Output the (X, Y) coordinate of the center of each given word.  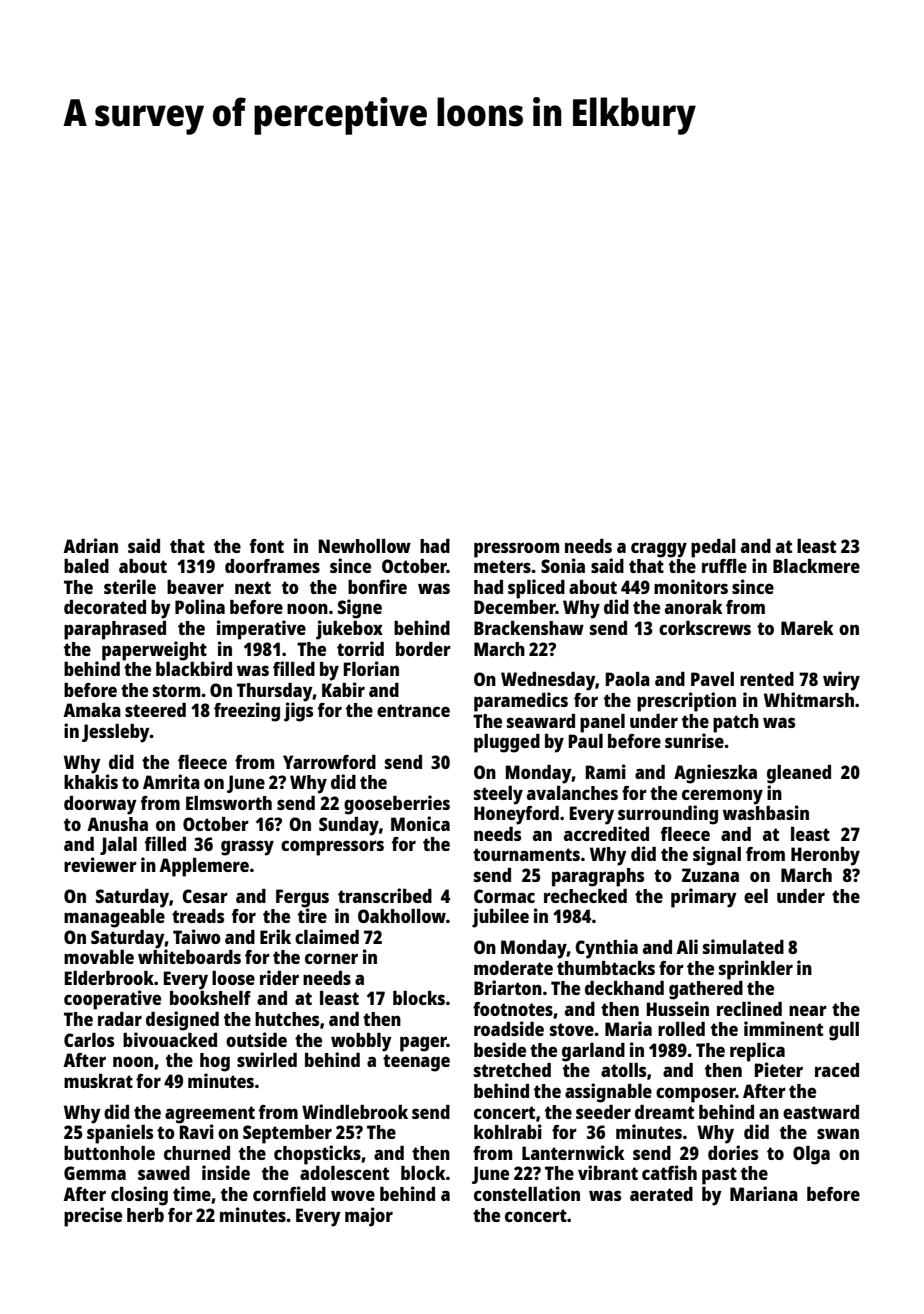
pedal (713, 548)
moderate (513, 968)
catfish (669, 1172)
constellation (527, 1193)
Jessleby (116, 733)
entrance (413, 710)
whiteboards (189, 956)
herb (145, 1215)
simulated (743, 946)
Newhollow (365, 546)
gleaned (799, 774)
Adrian (90, 545)
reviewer (100, 864)
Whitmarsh (809, 699)
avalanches (572, 793)
